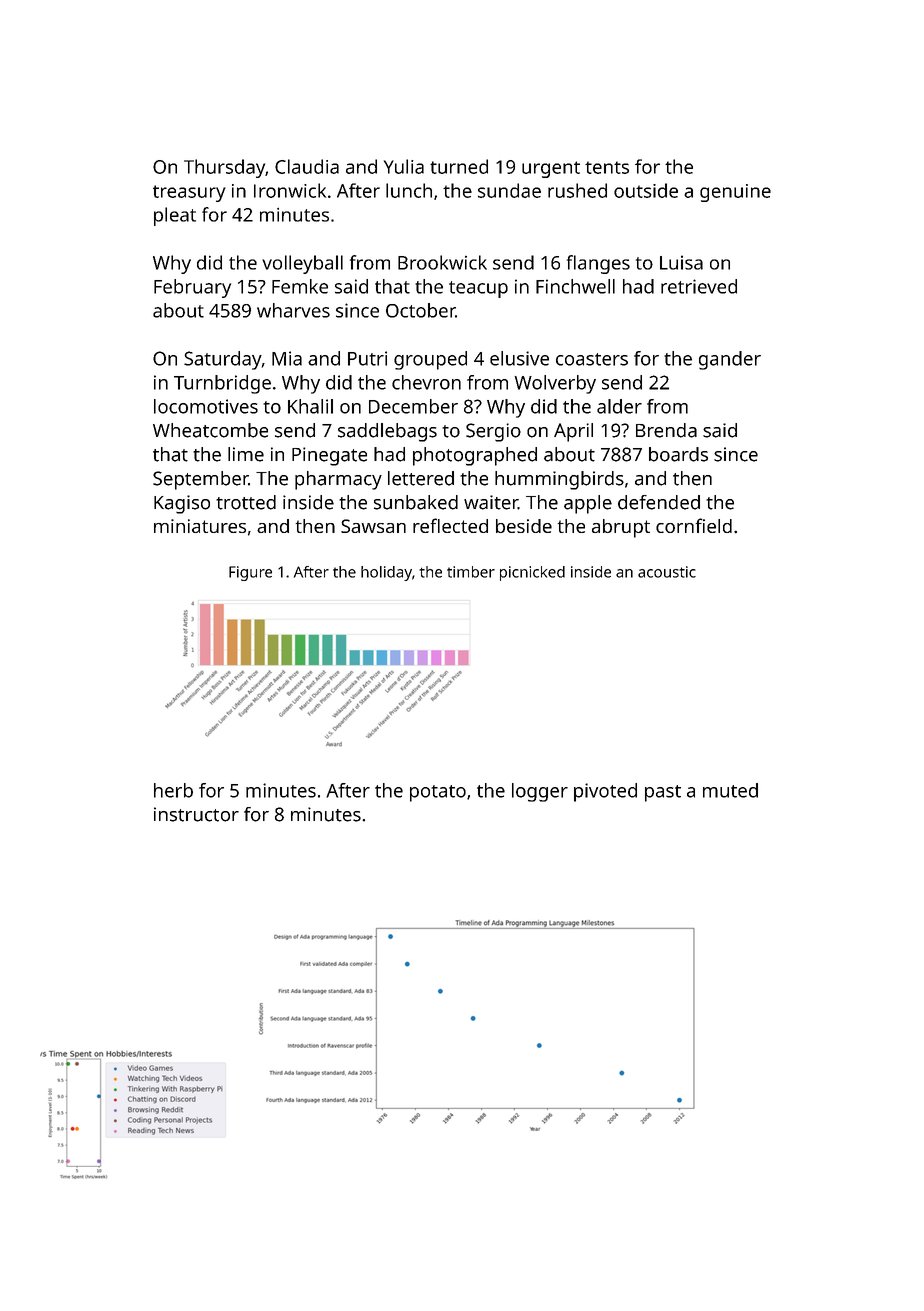 The width and height of the screenshot is (924, 1311). Describe the element at coordinates (442, 262) in the screenshot. I see `Brookwick` at that location.
